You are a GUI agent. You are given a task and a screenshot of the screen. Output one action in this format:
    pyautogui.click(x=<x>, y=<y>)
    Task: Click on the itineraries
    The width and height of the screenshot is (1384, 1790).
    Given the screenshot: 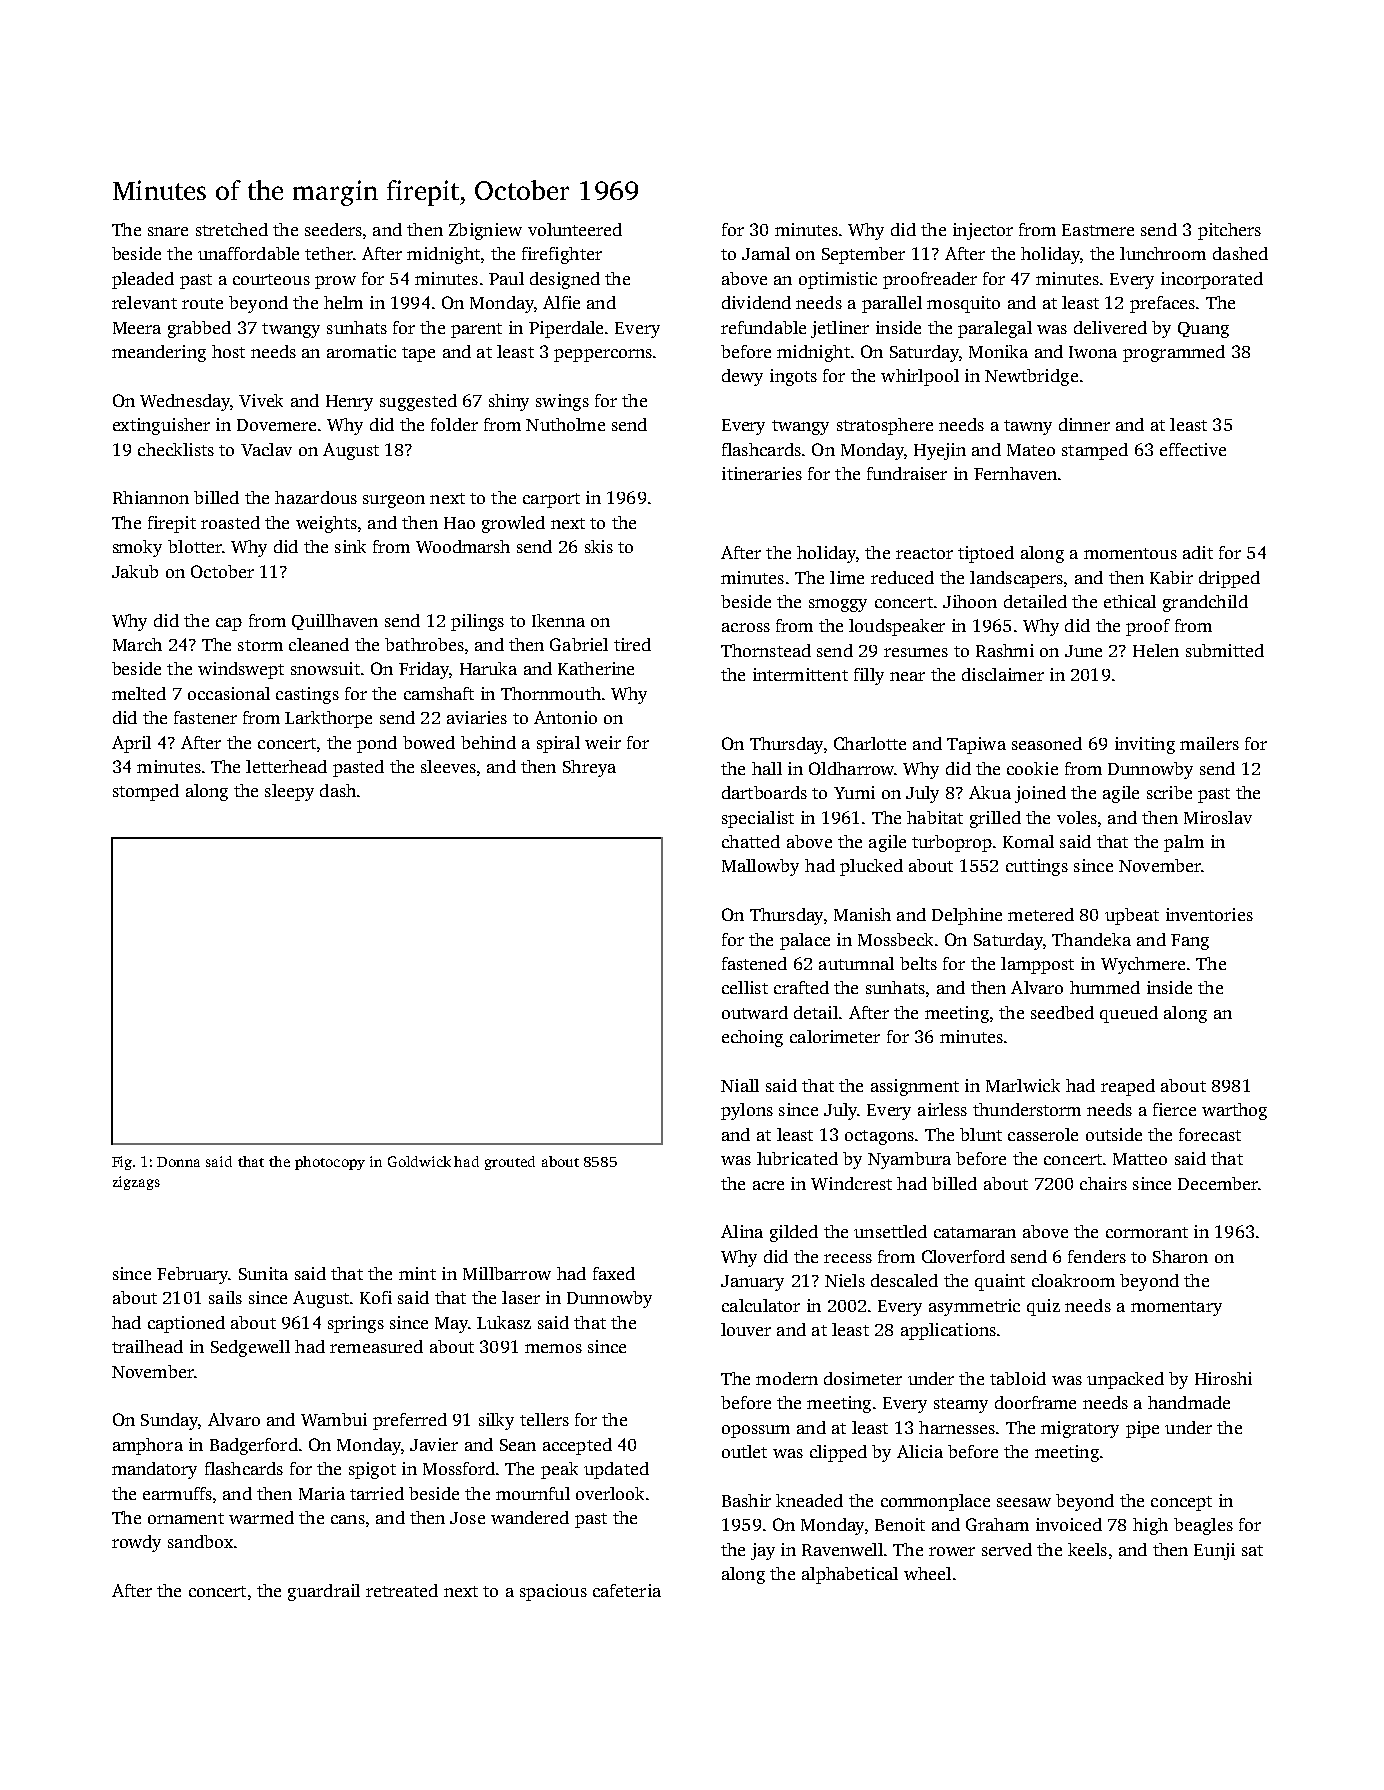 What is the action you would take?
    pyautogui.click(x=762, y=473)
